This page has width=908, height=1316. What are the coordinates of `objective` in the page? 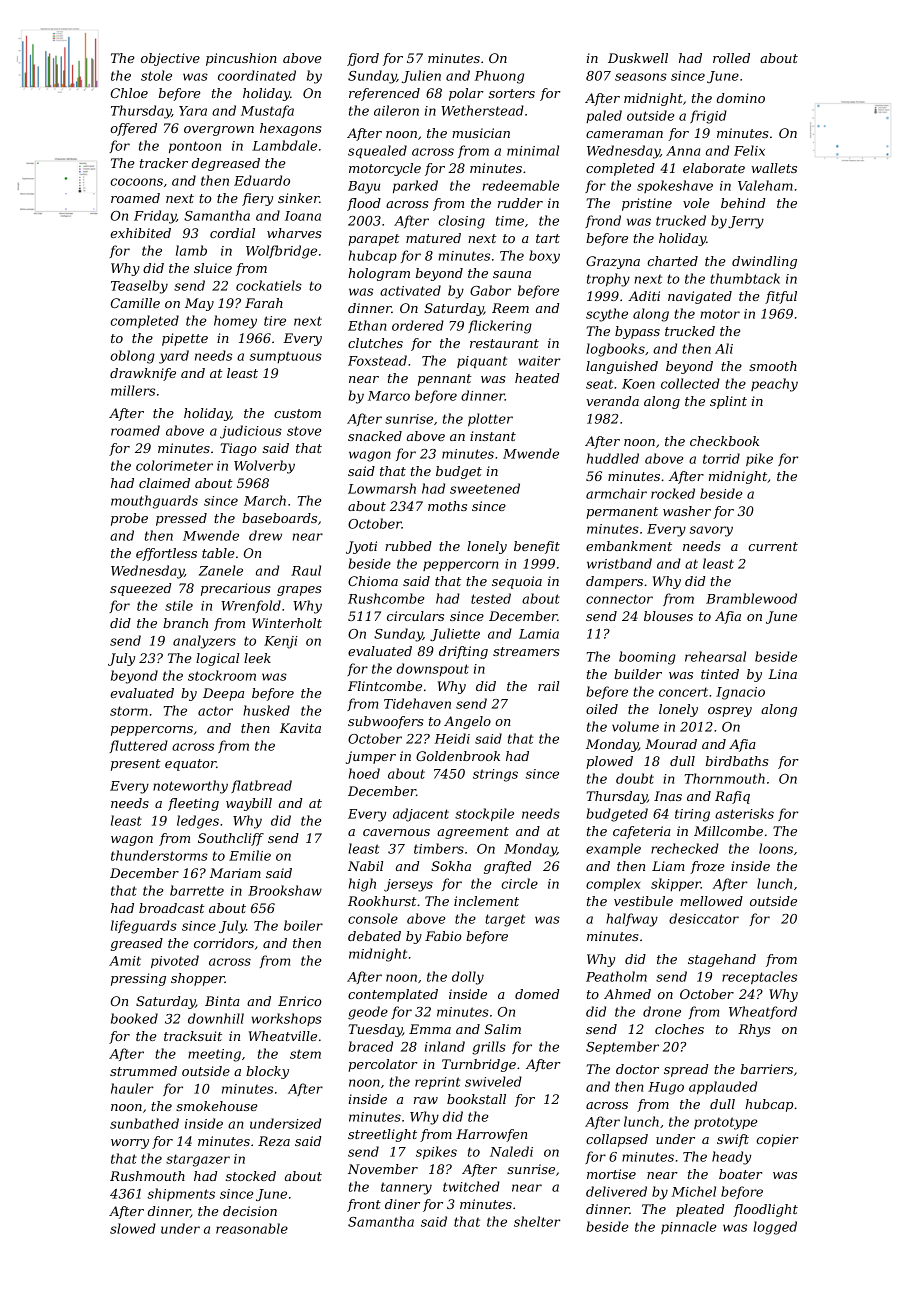 It's located at (170, 59).
